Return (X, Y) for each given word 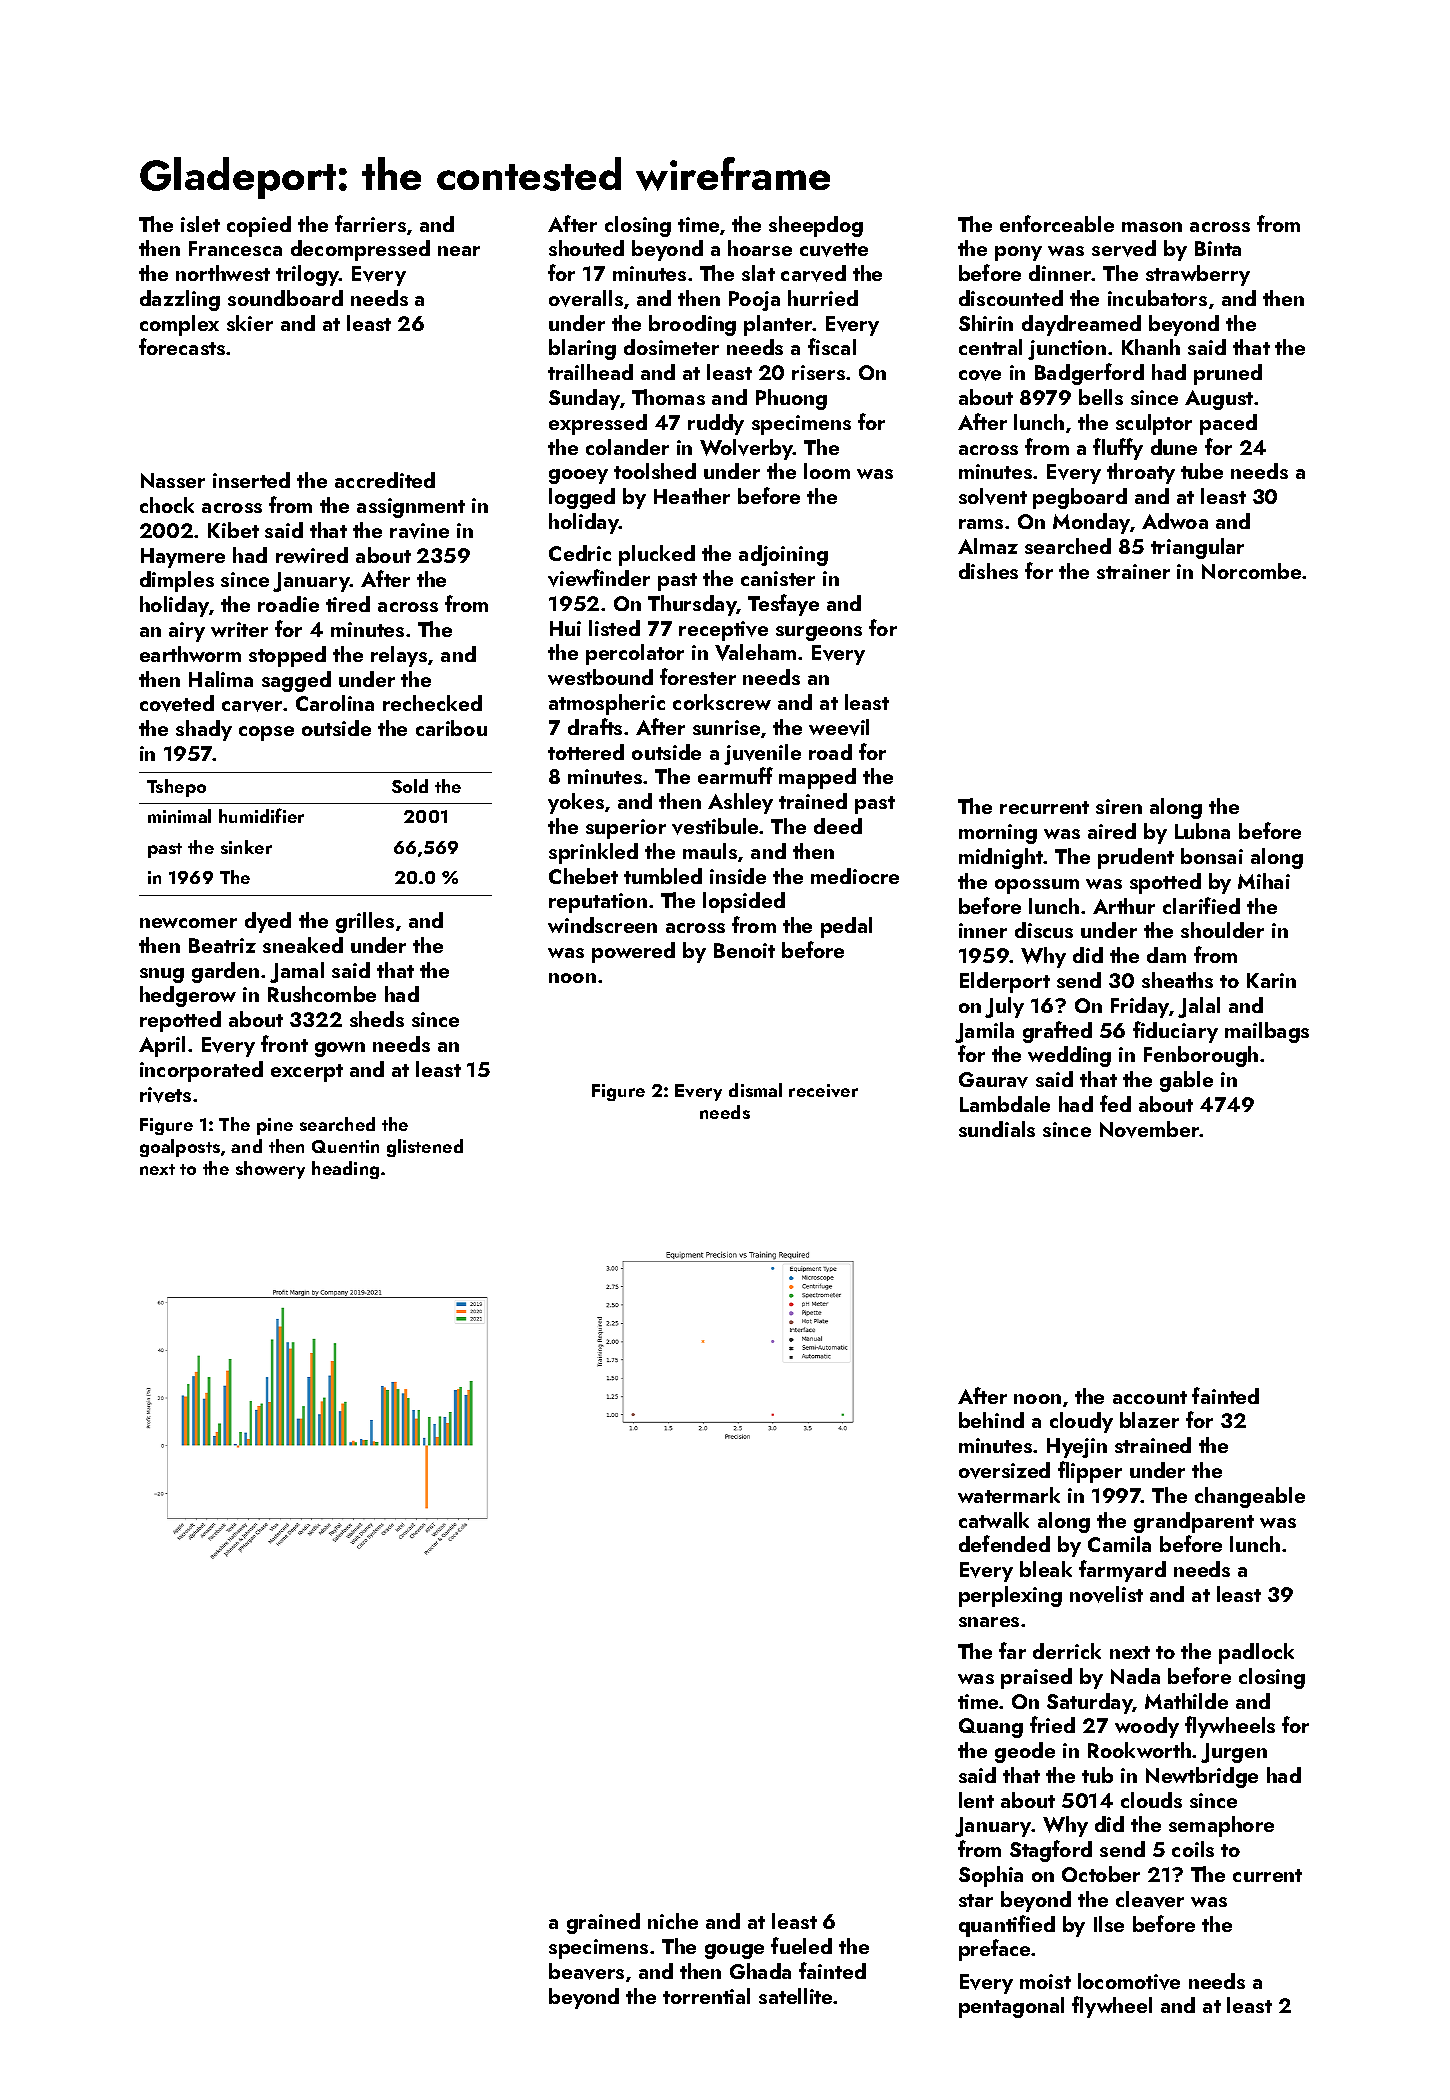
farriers (370, 223)
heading (345, 1170)
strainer (1133, 571)
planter (778, 325)
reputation (598, 903)
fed (1115, 1103)
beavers (586, 1971)
